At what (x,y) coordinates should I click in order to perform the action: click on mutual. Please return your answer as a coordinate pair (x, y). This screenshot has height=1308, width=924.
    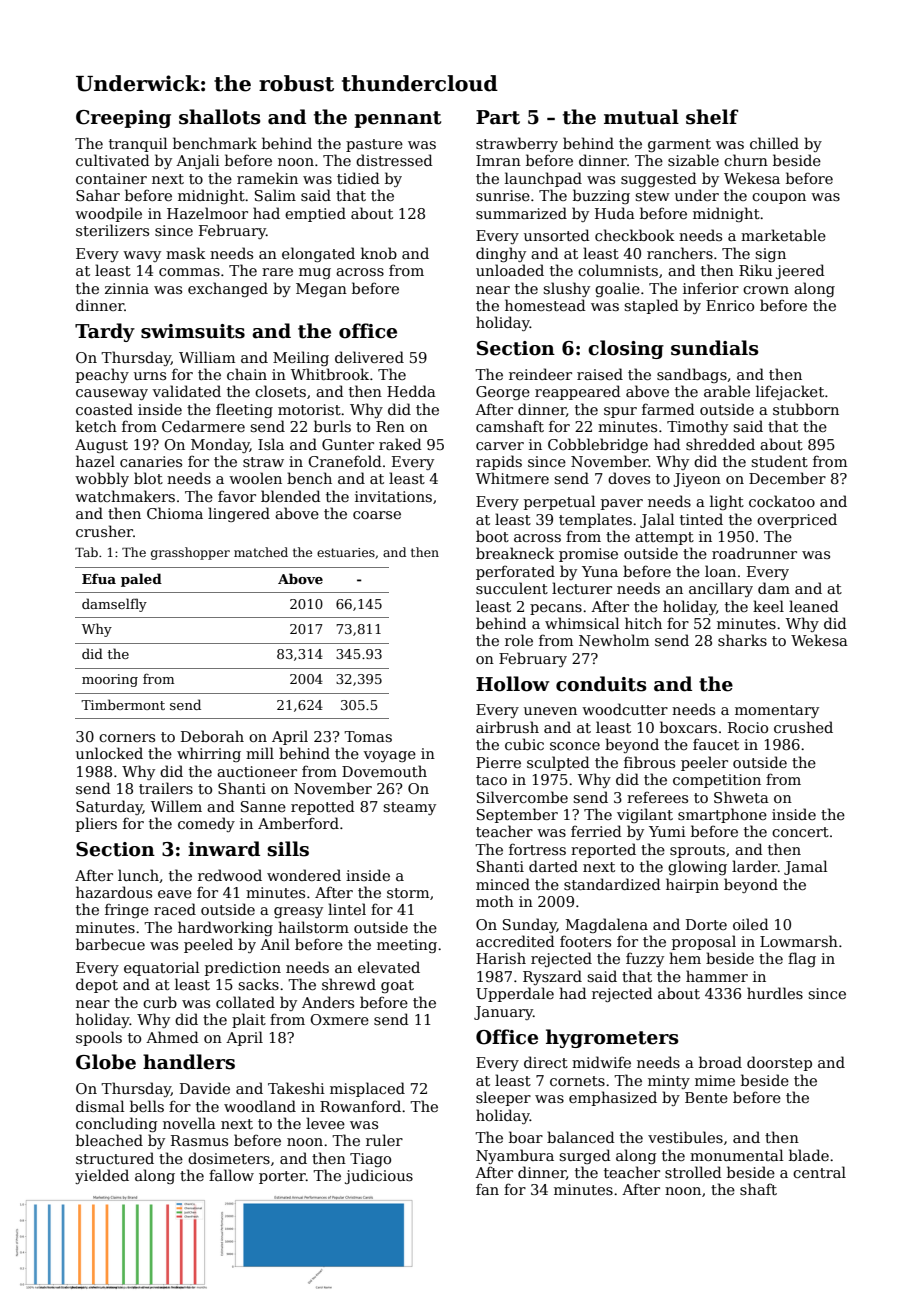
    Looking at the image, I should click on (641, 117).
